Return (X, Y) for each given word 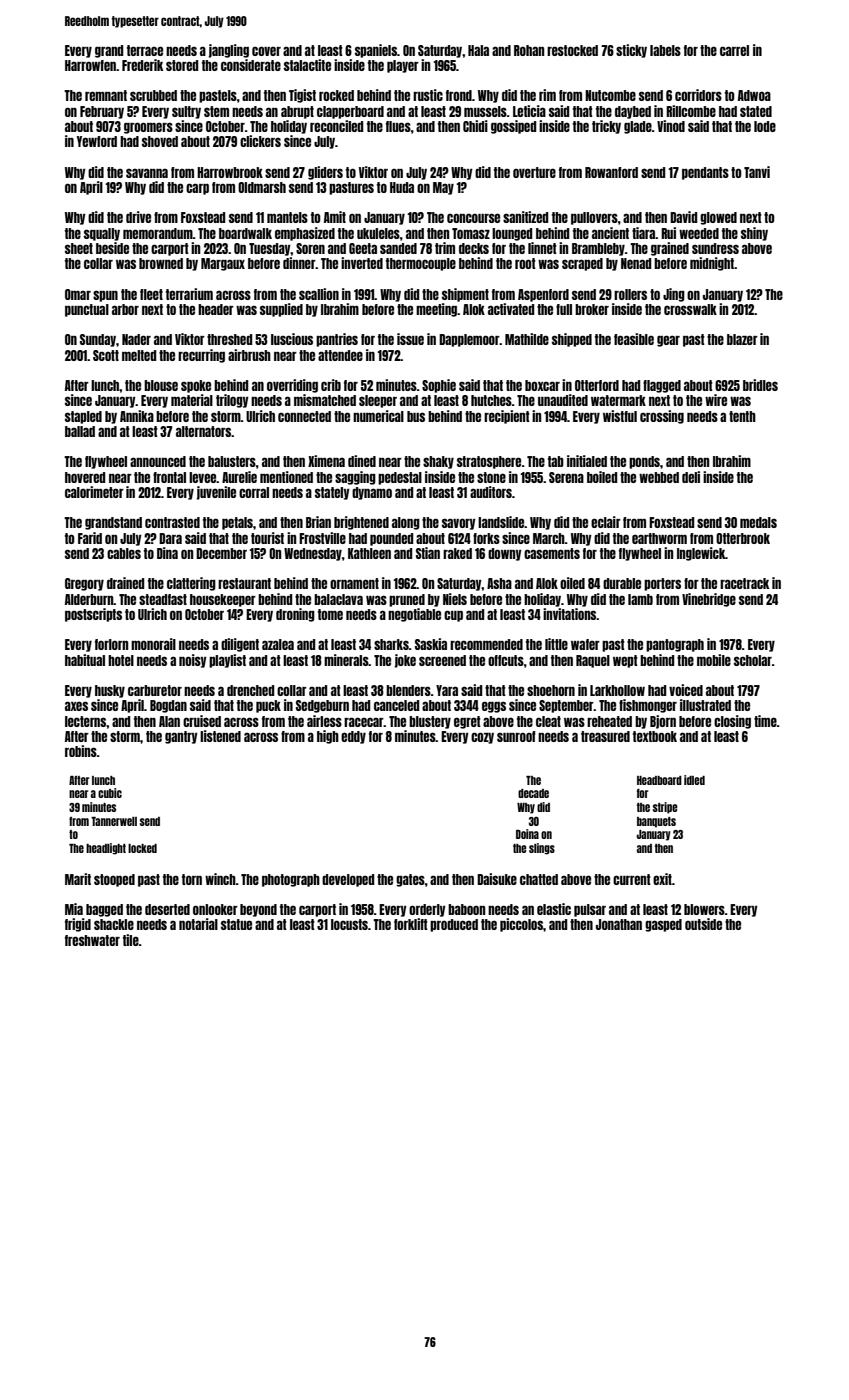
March (549, 538)
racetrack (744, 583)
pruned (407, 600)
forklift (411, 924)
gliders (325, 173)
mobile (714, 660)
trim (445, 248)
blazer (742, 339)
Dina (167, 553)
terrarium (189, 294)
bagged (104, 910)
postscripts (93, 615)
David (683, 217)
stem (216, 111)
